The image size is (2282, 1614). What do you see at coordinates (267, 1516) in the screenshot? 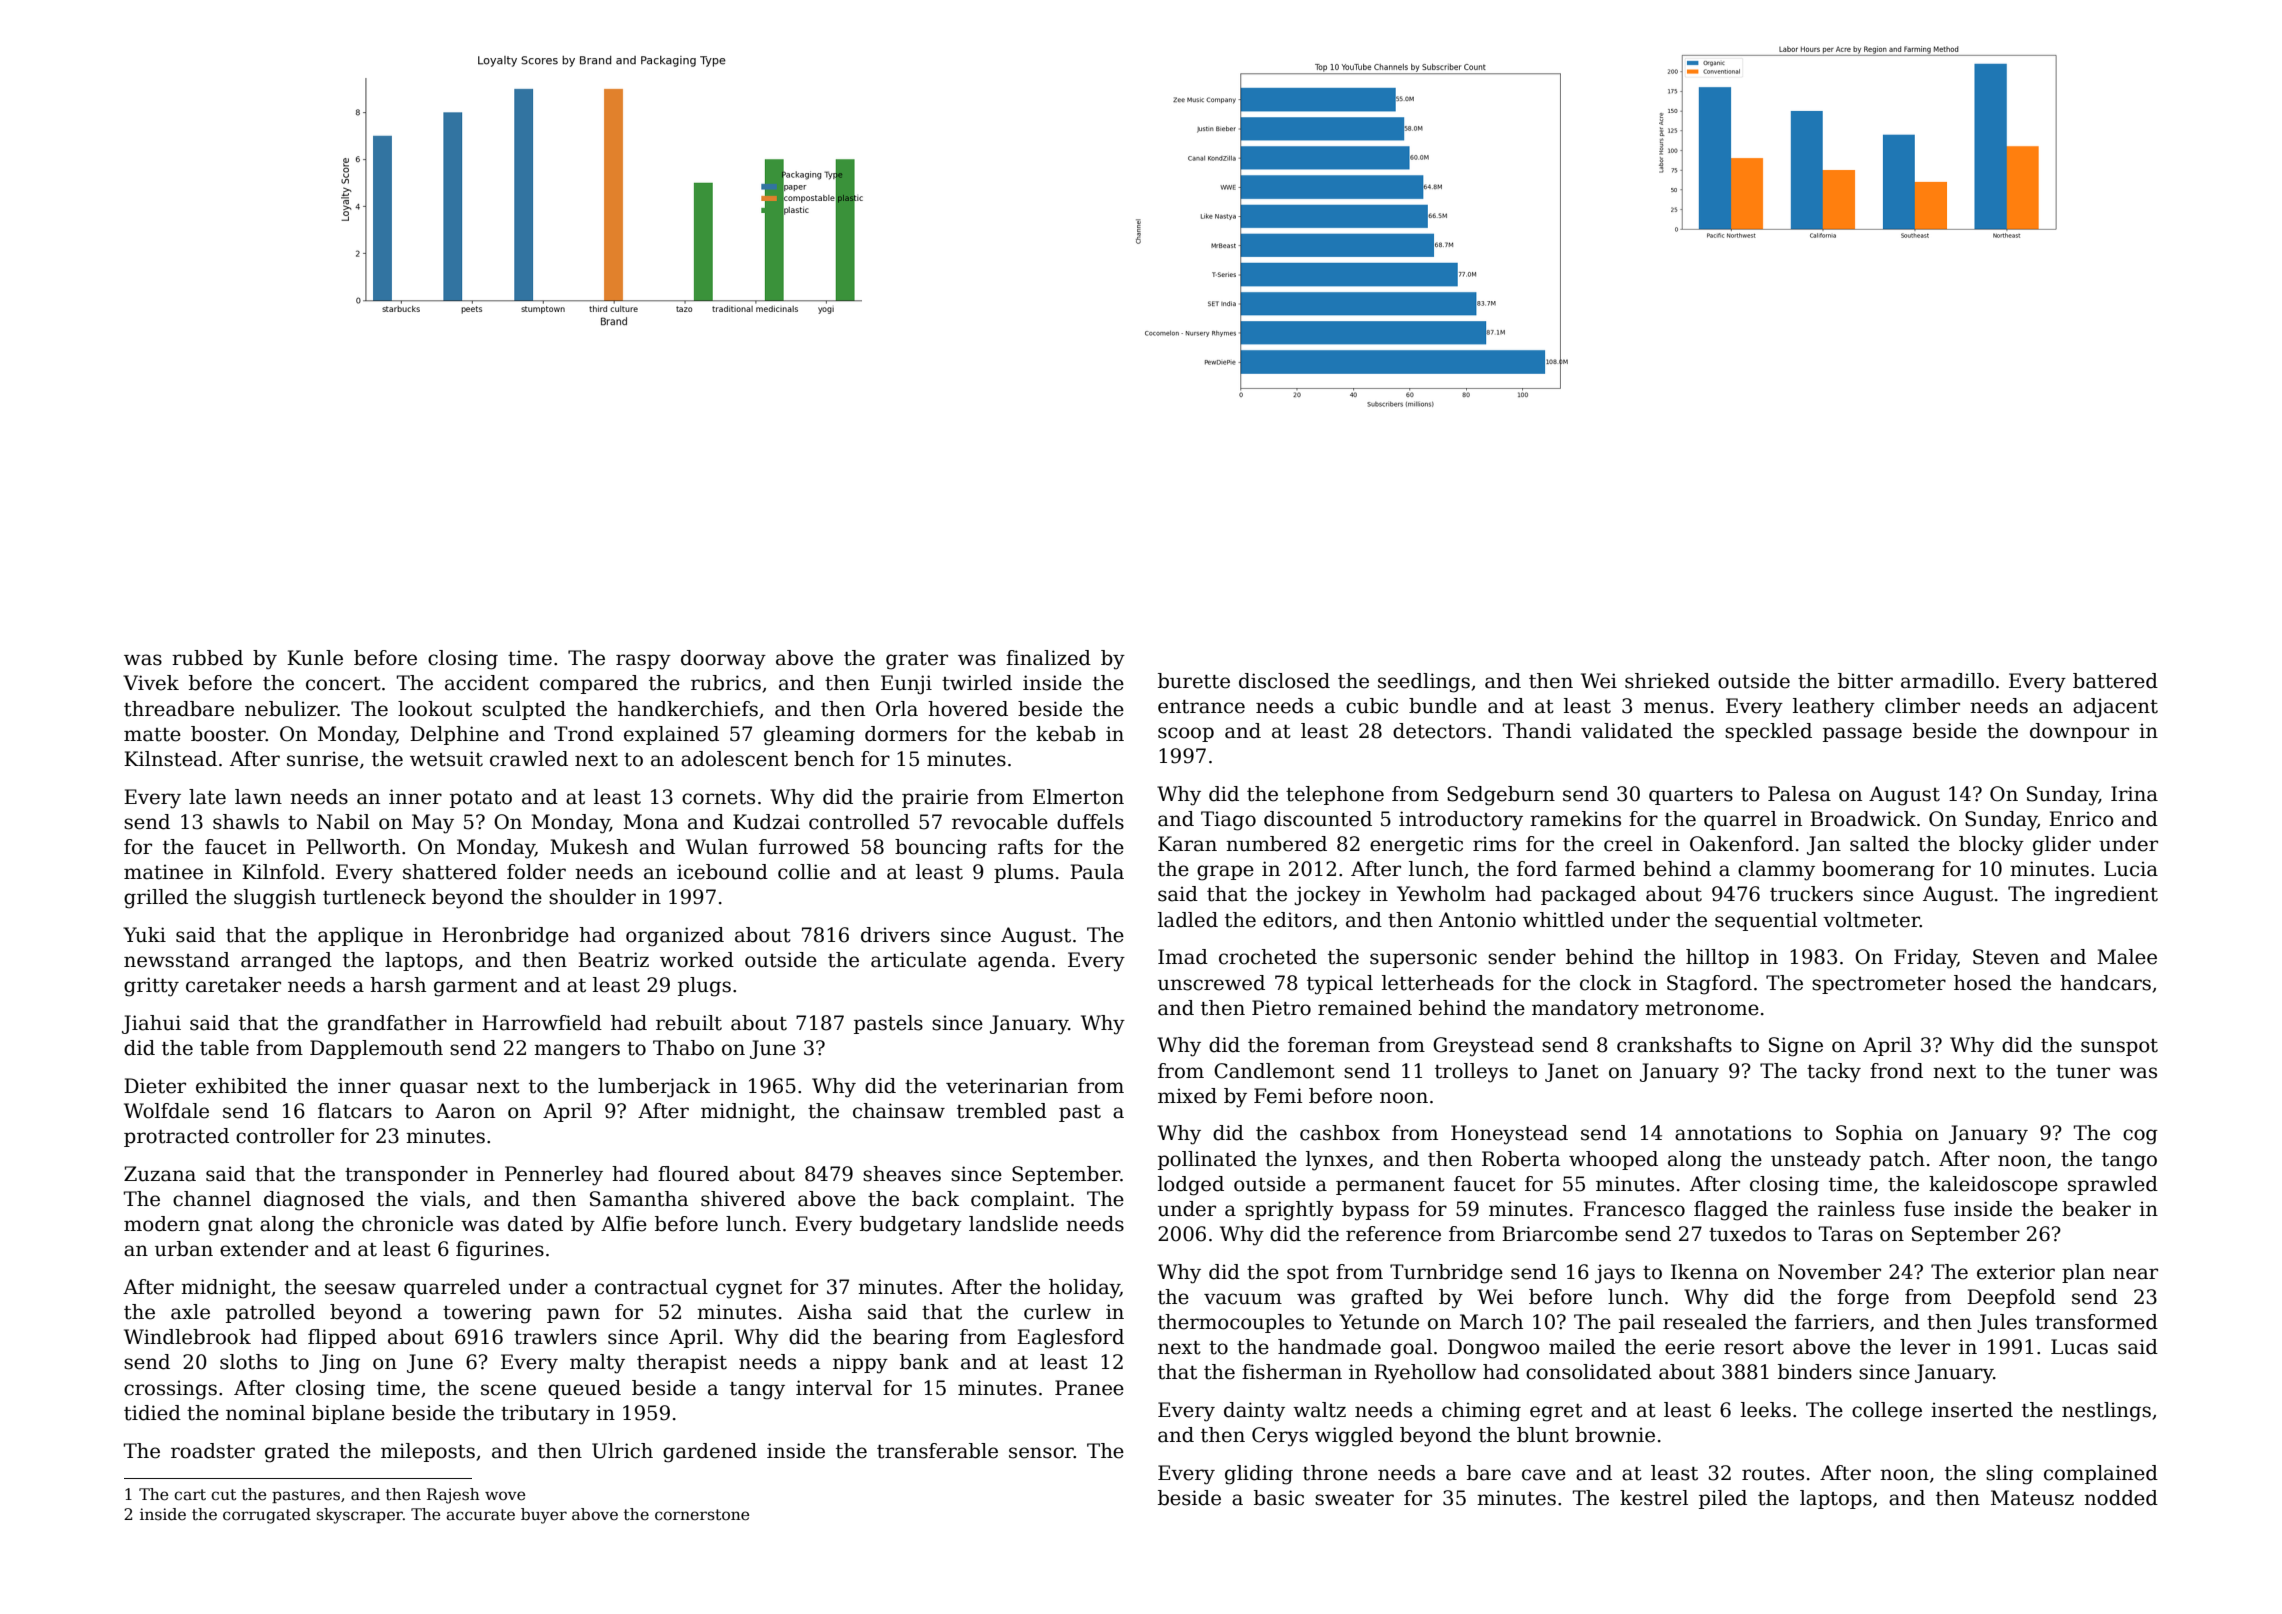
I see `corrugated` at bounding box center [267, 1516].
